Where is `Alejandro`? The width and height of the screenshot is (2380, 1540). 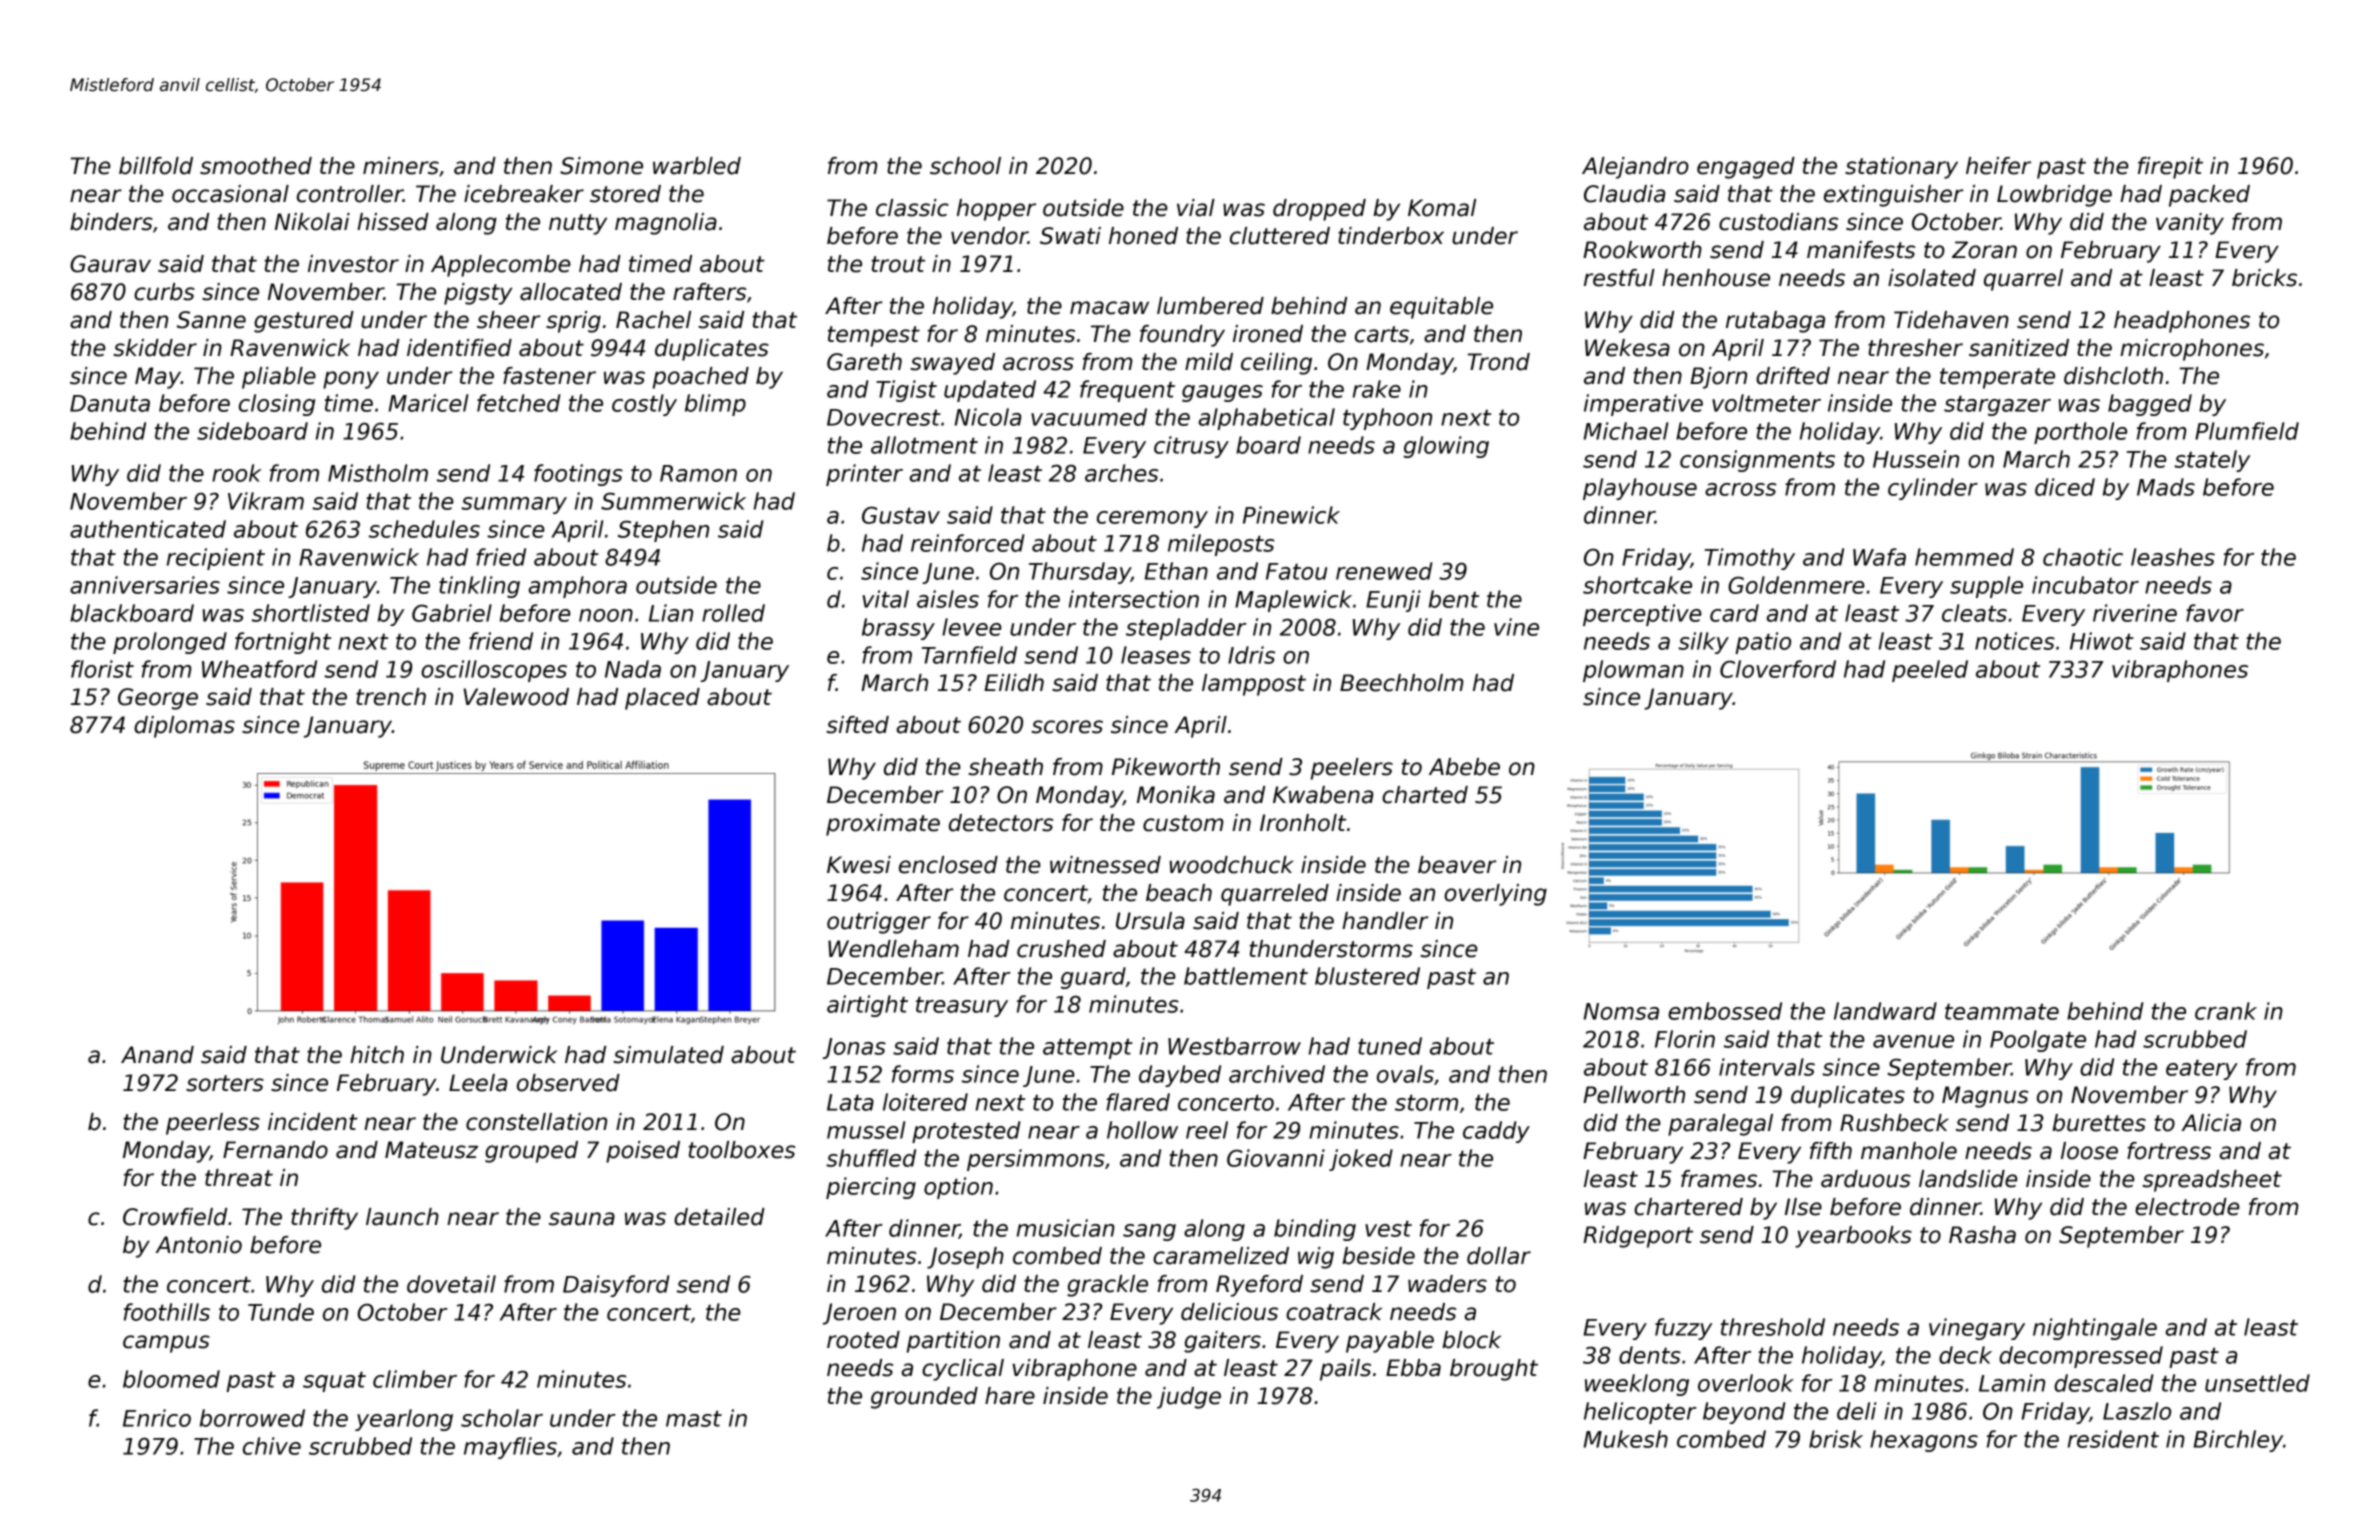
Alejandro is located at coordinates (1635, 168).
